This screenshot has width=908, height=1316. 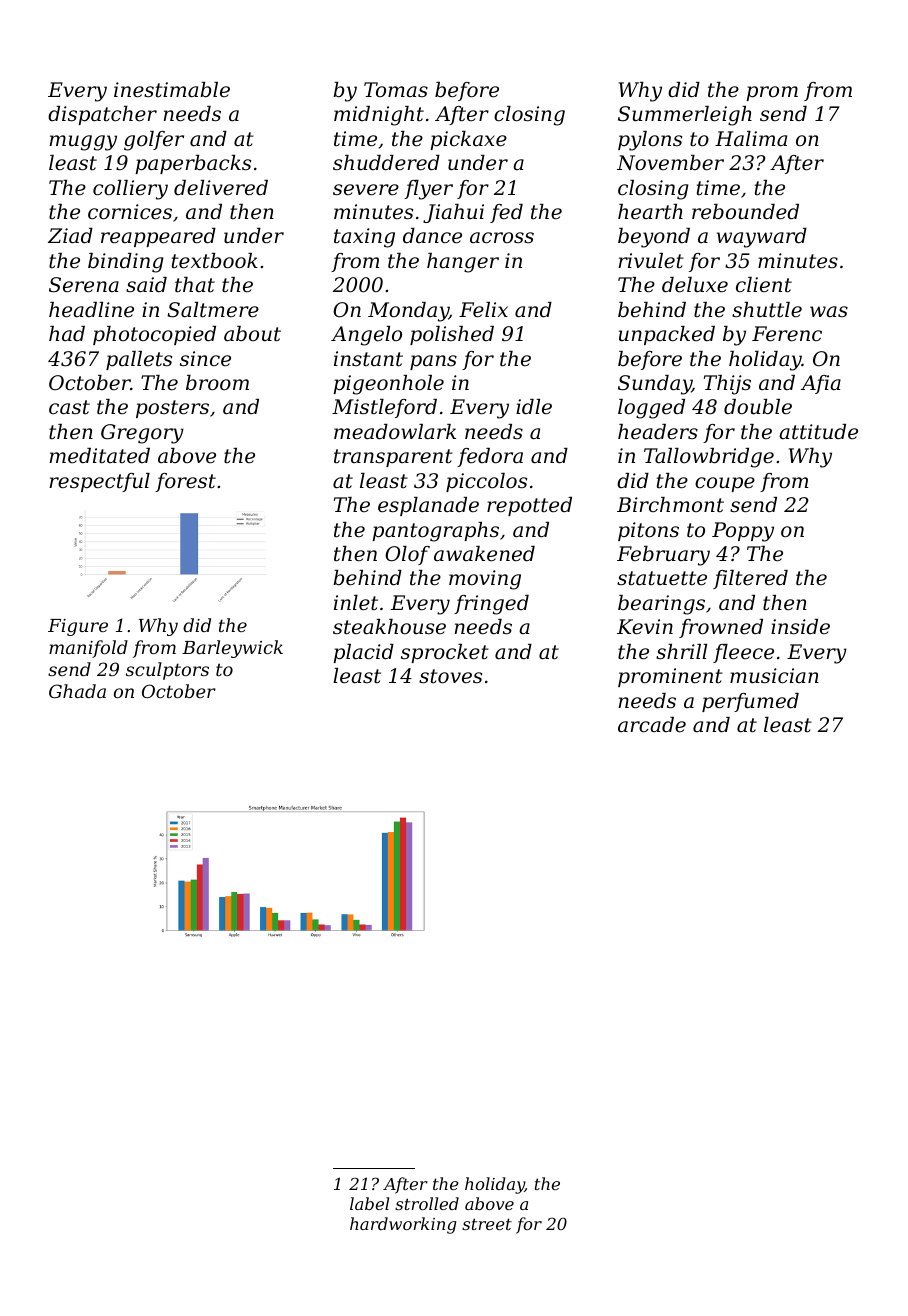 What do you see at coordinates (396, 89) in the screenshot?
I see `Tomas` at bounding box center [396, 89].
